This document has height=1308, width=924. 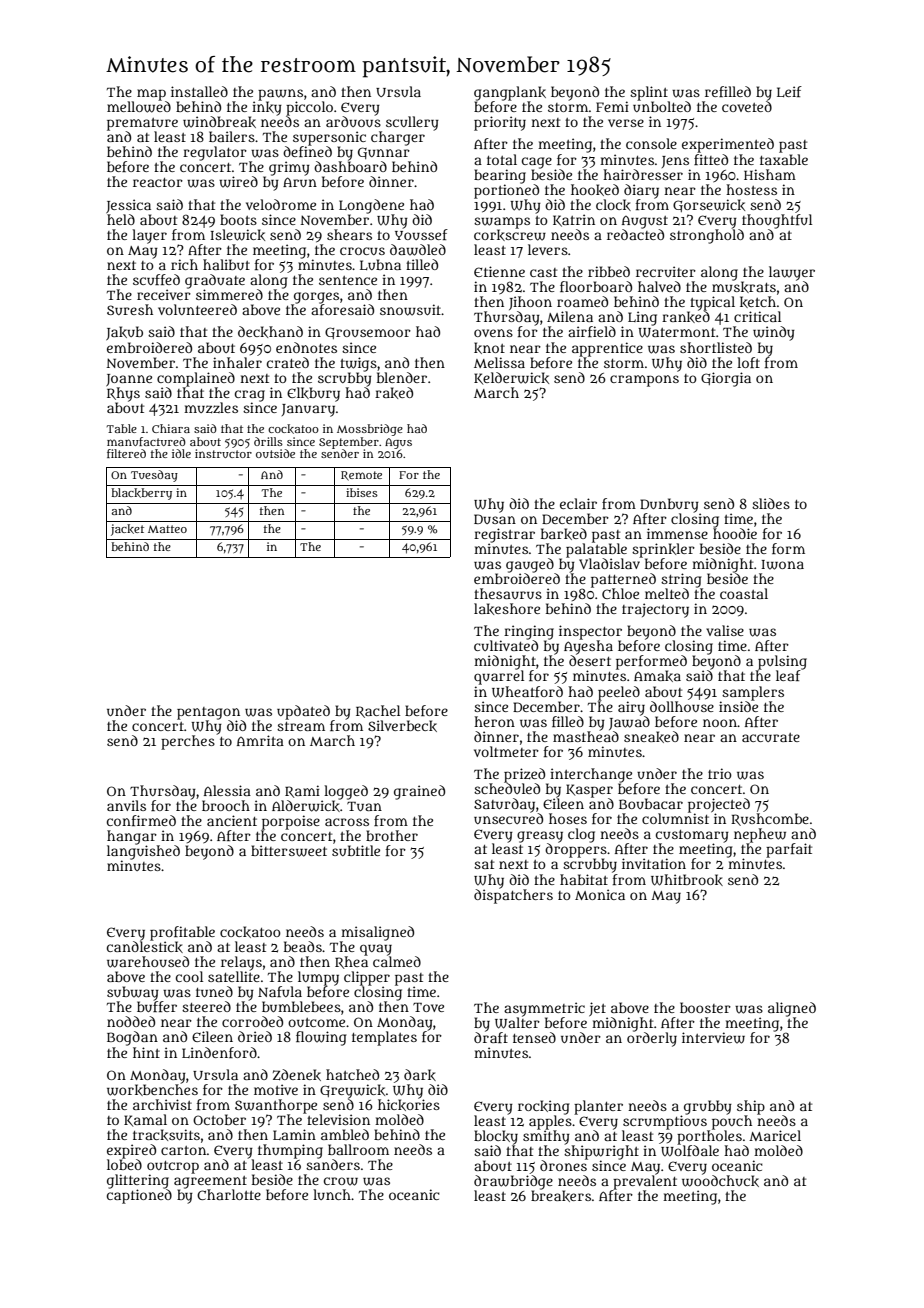 I want to click on ovens, so click(x=493, y=333).
